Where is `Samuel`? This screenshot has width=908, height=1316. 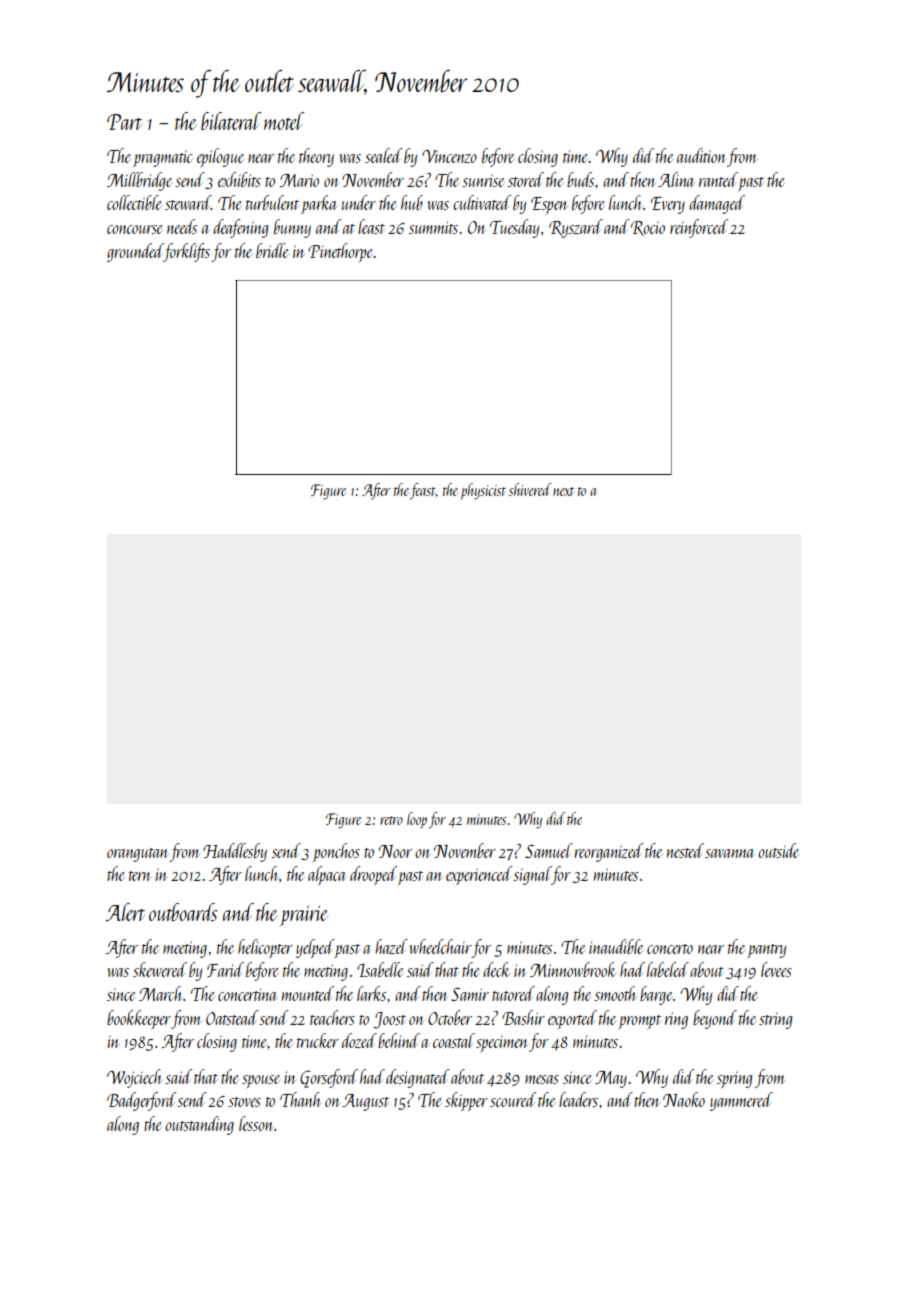 Samuel is located at coordinates (549, 850).
